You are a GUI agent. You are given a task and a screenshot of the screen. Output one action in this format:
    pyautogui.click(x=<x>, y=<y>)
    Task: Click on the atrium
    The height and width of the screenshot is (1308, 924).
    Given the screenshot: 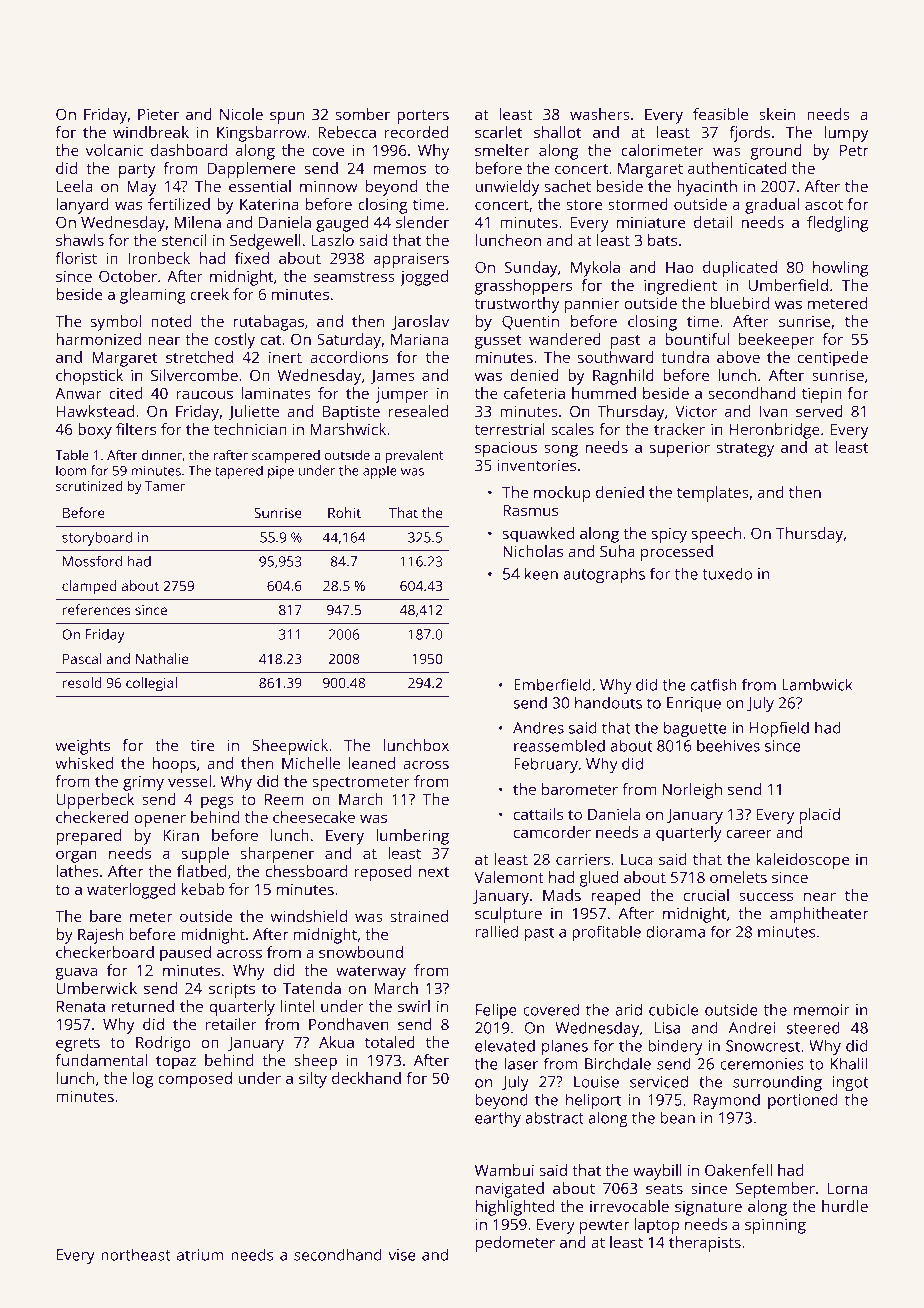 What is the action you would take?
    pyautogui.click(x=200, y=1255)
